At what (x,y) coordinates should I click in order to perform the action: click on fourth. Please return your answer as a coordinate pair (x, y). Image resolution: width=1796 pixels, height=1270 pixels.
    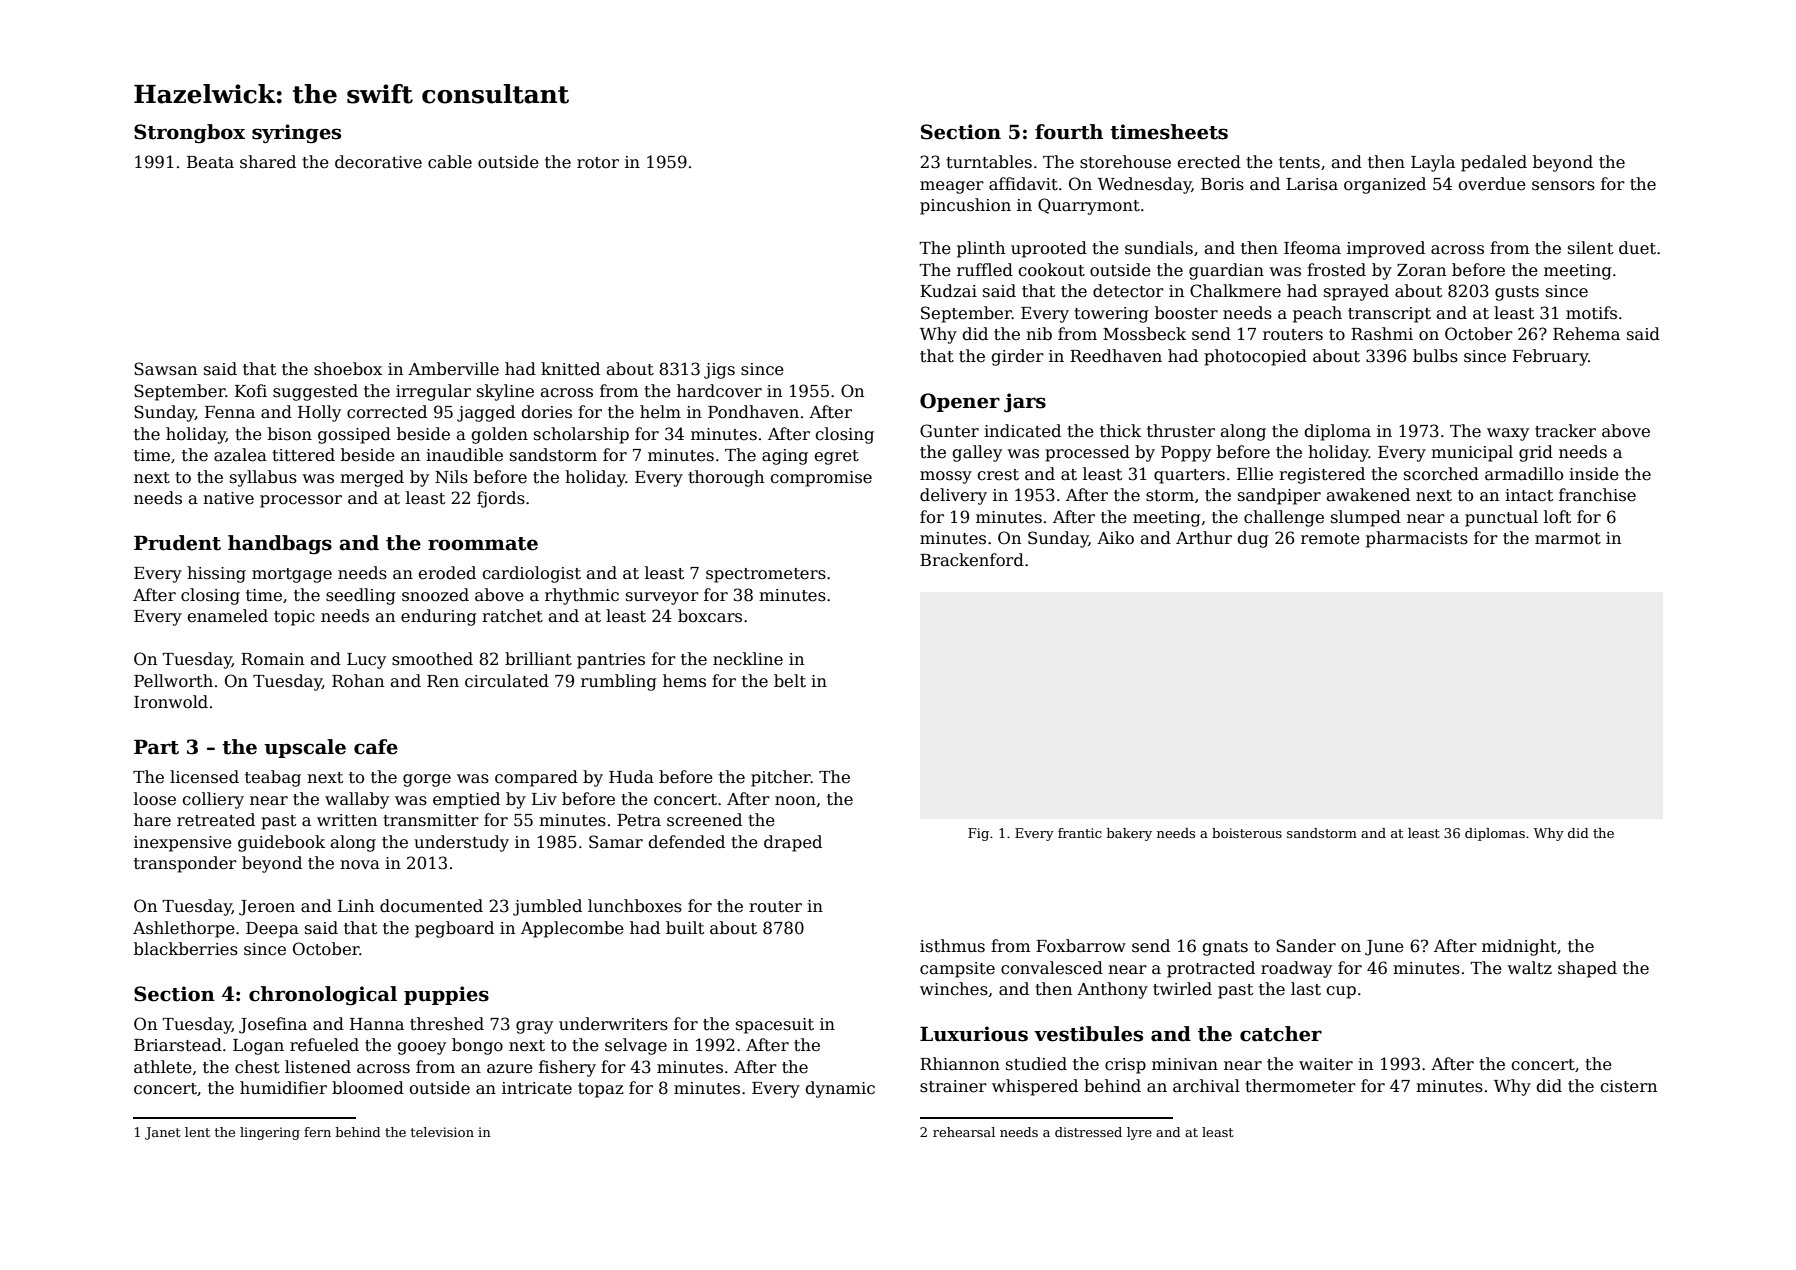
    Looking at the image, I should click on (1069, 132).
